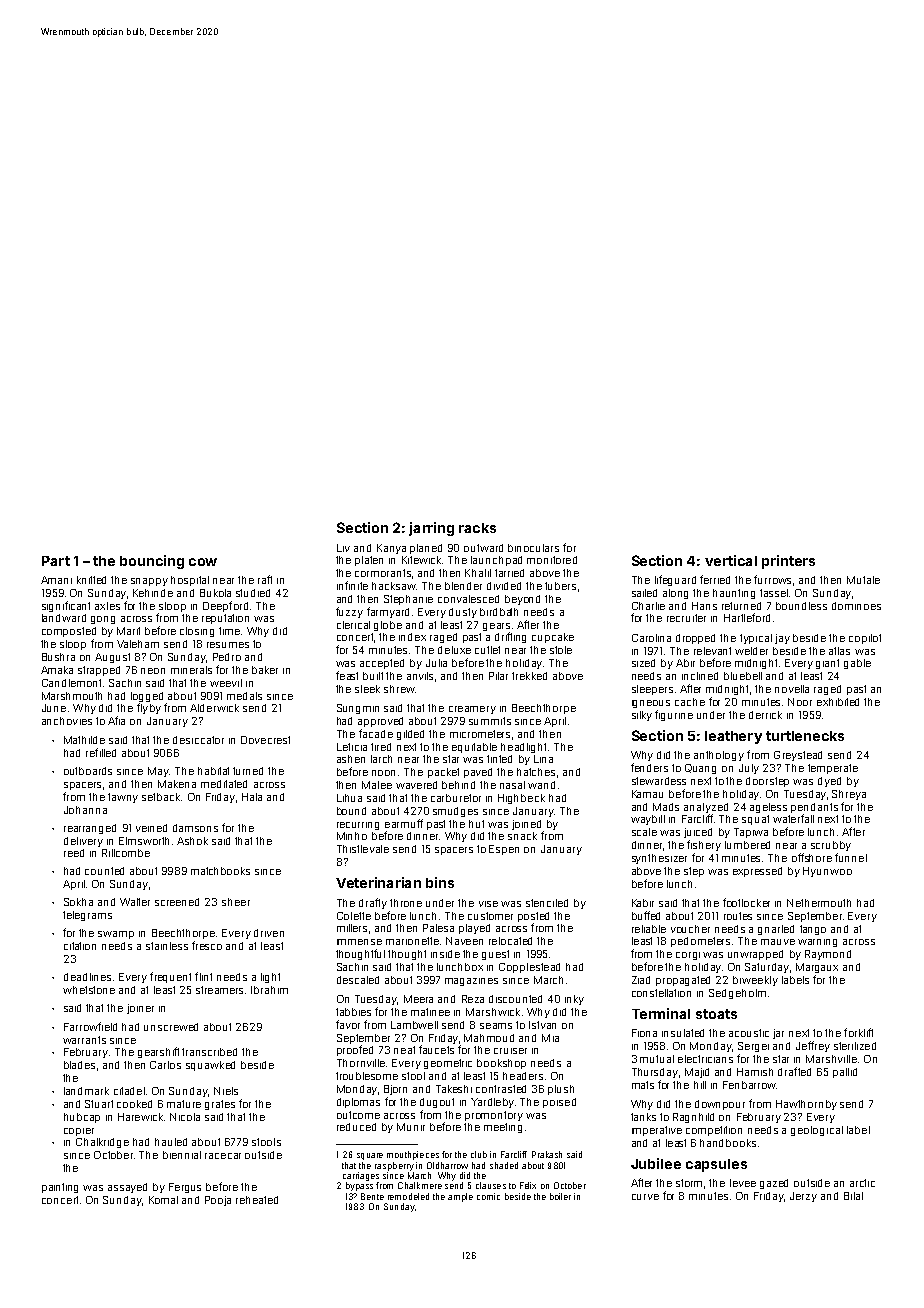 This screenshot has width=924, height=1308. I want to click on painting, so click(60, 1188).
